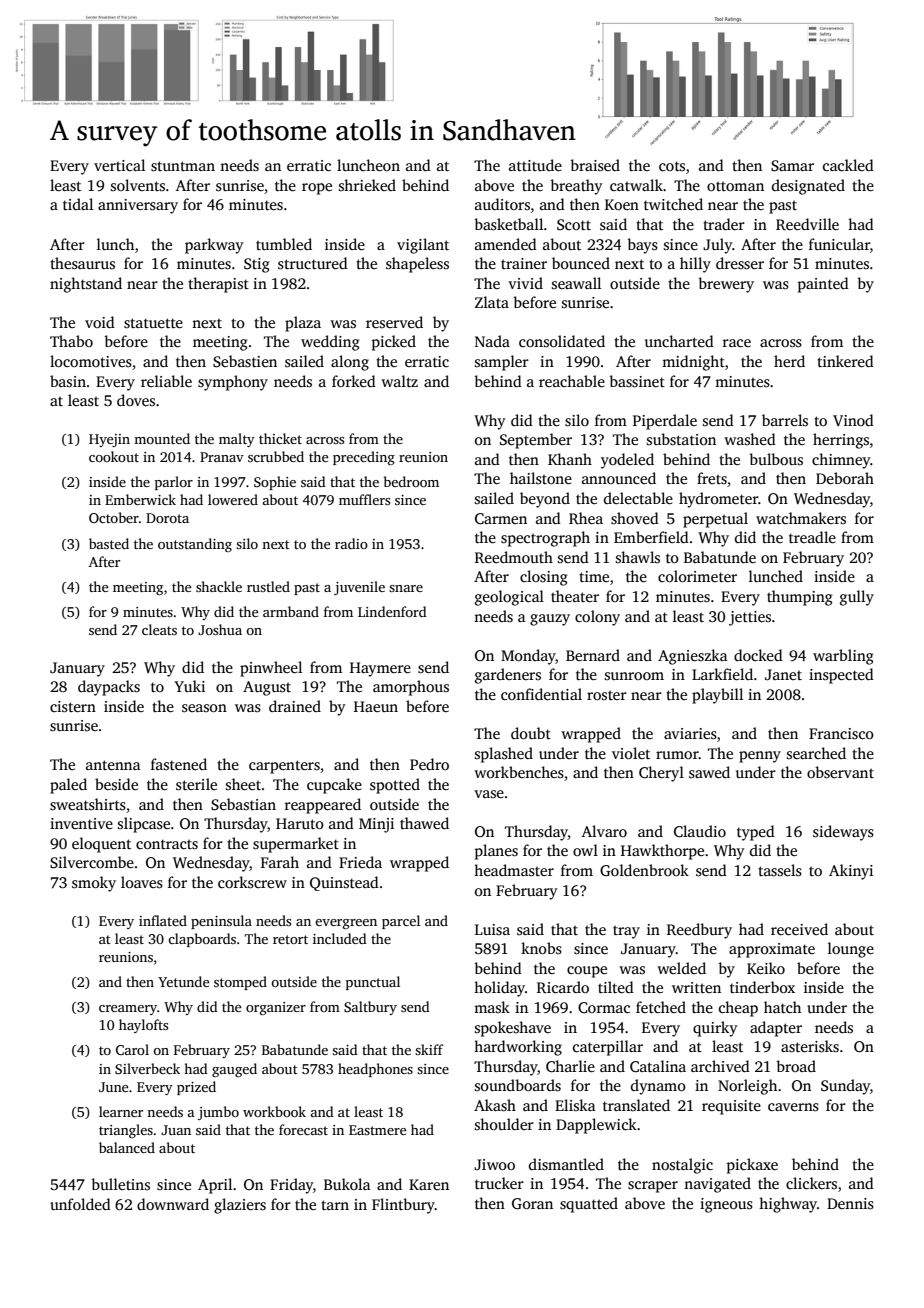  What do you see at coordinates (119, 165) in the image?
I see `vertical` at bounding box center [119, 165].
